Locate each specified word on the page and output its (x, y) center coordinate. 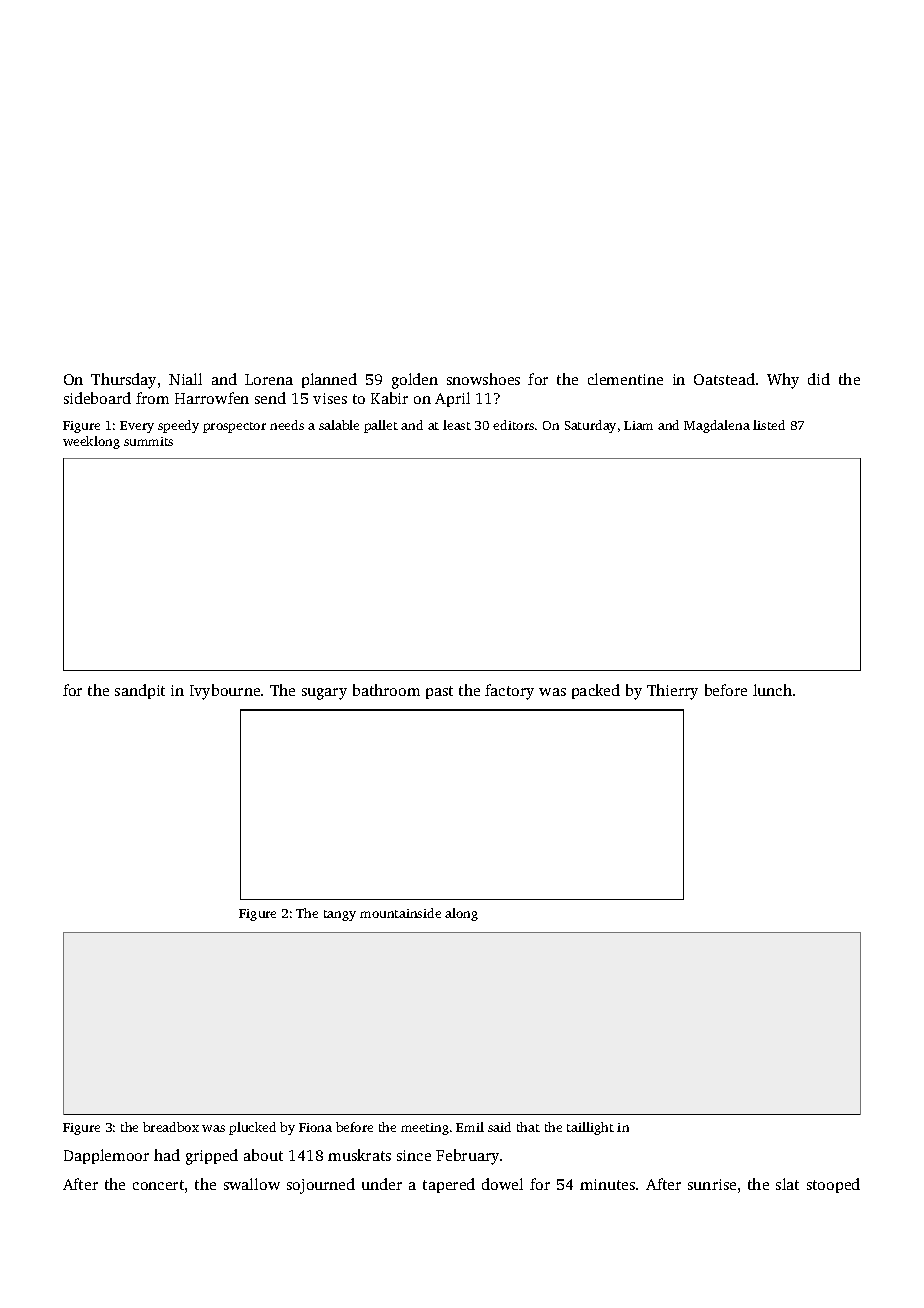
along (461, 914)
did (819, 379)
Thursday (123, 381)
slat (787, 1184)
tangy (340, 915)
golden (415, 381)
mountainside (400, 913)
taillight (590, 1128)
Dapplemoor (106, 1156)
